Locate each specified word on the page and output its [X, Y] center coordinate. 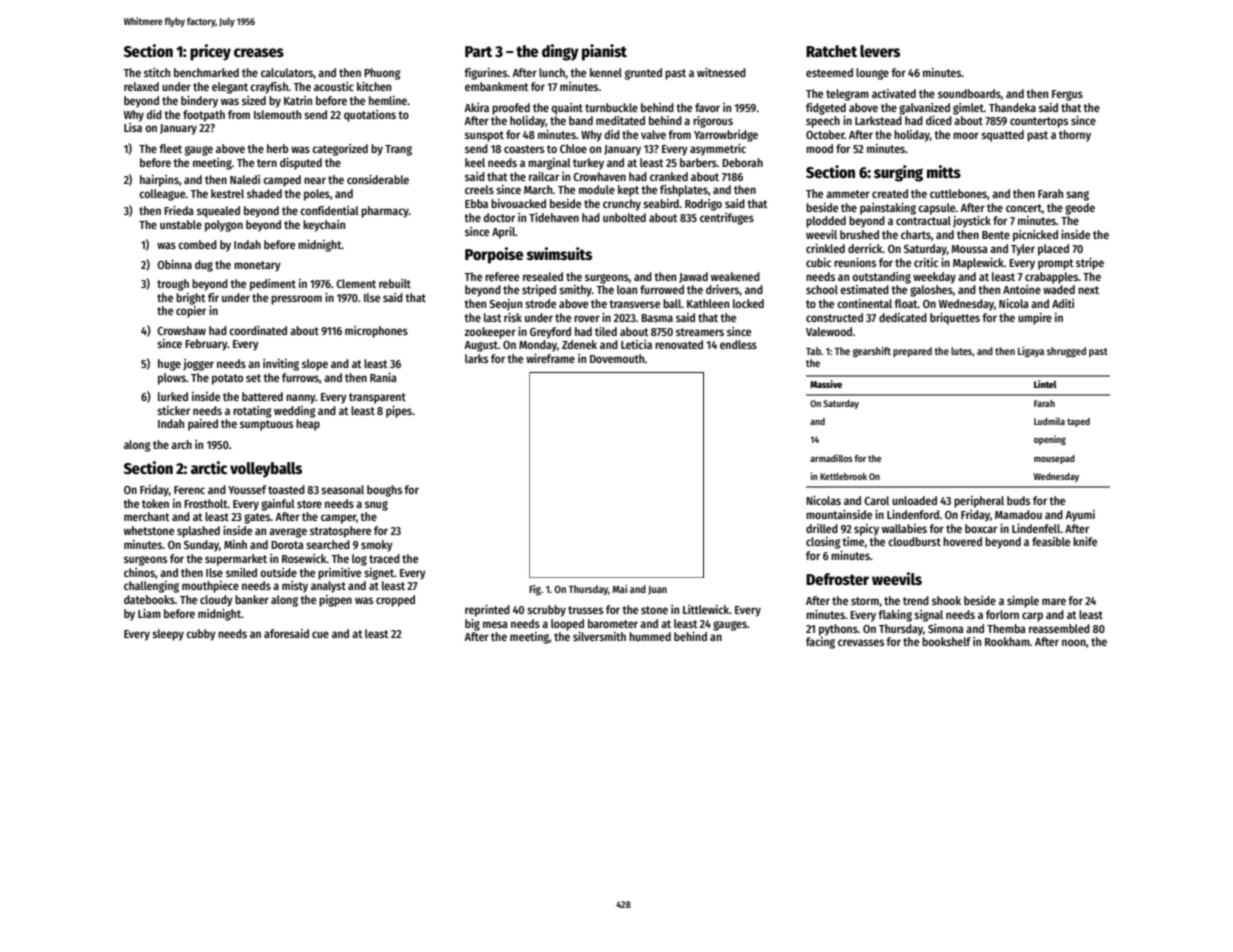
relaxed [141, 86]
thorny [1075, 136]
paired [203, 425]
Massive [826, 384]
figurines [486, 74]
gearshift [872, 352]
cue [320, 634]
